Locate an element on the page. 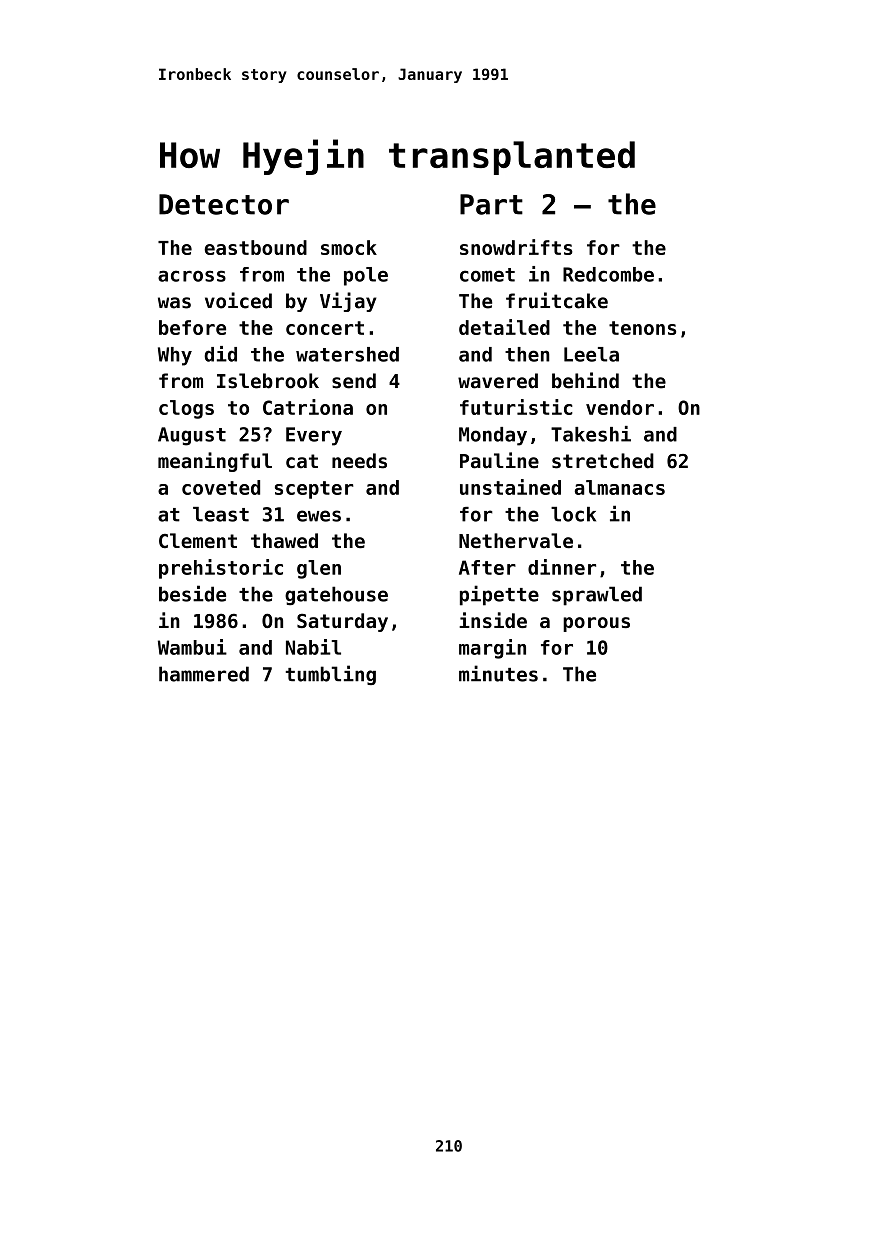 The image size is (870, 1234). smock is located at coordinates (349, 247).
